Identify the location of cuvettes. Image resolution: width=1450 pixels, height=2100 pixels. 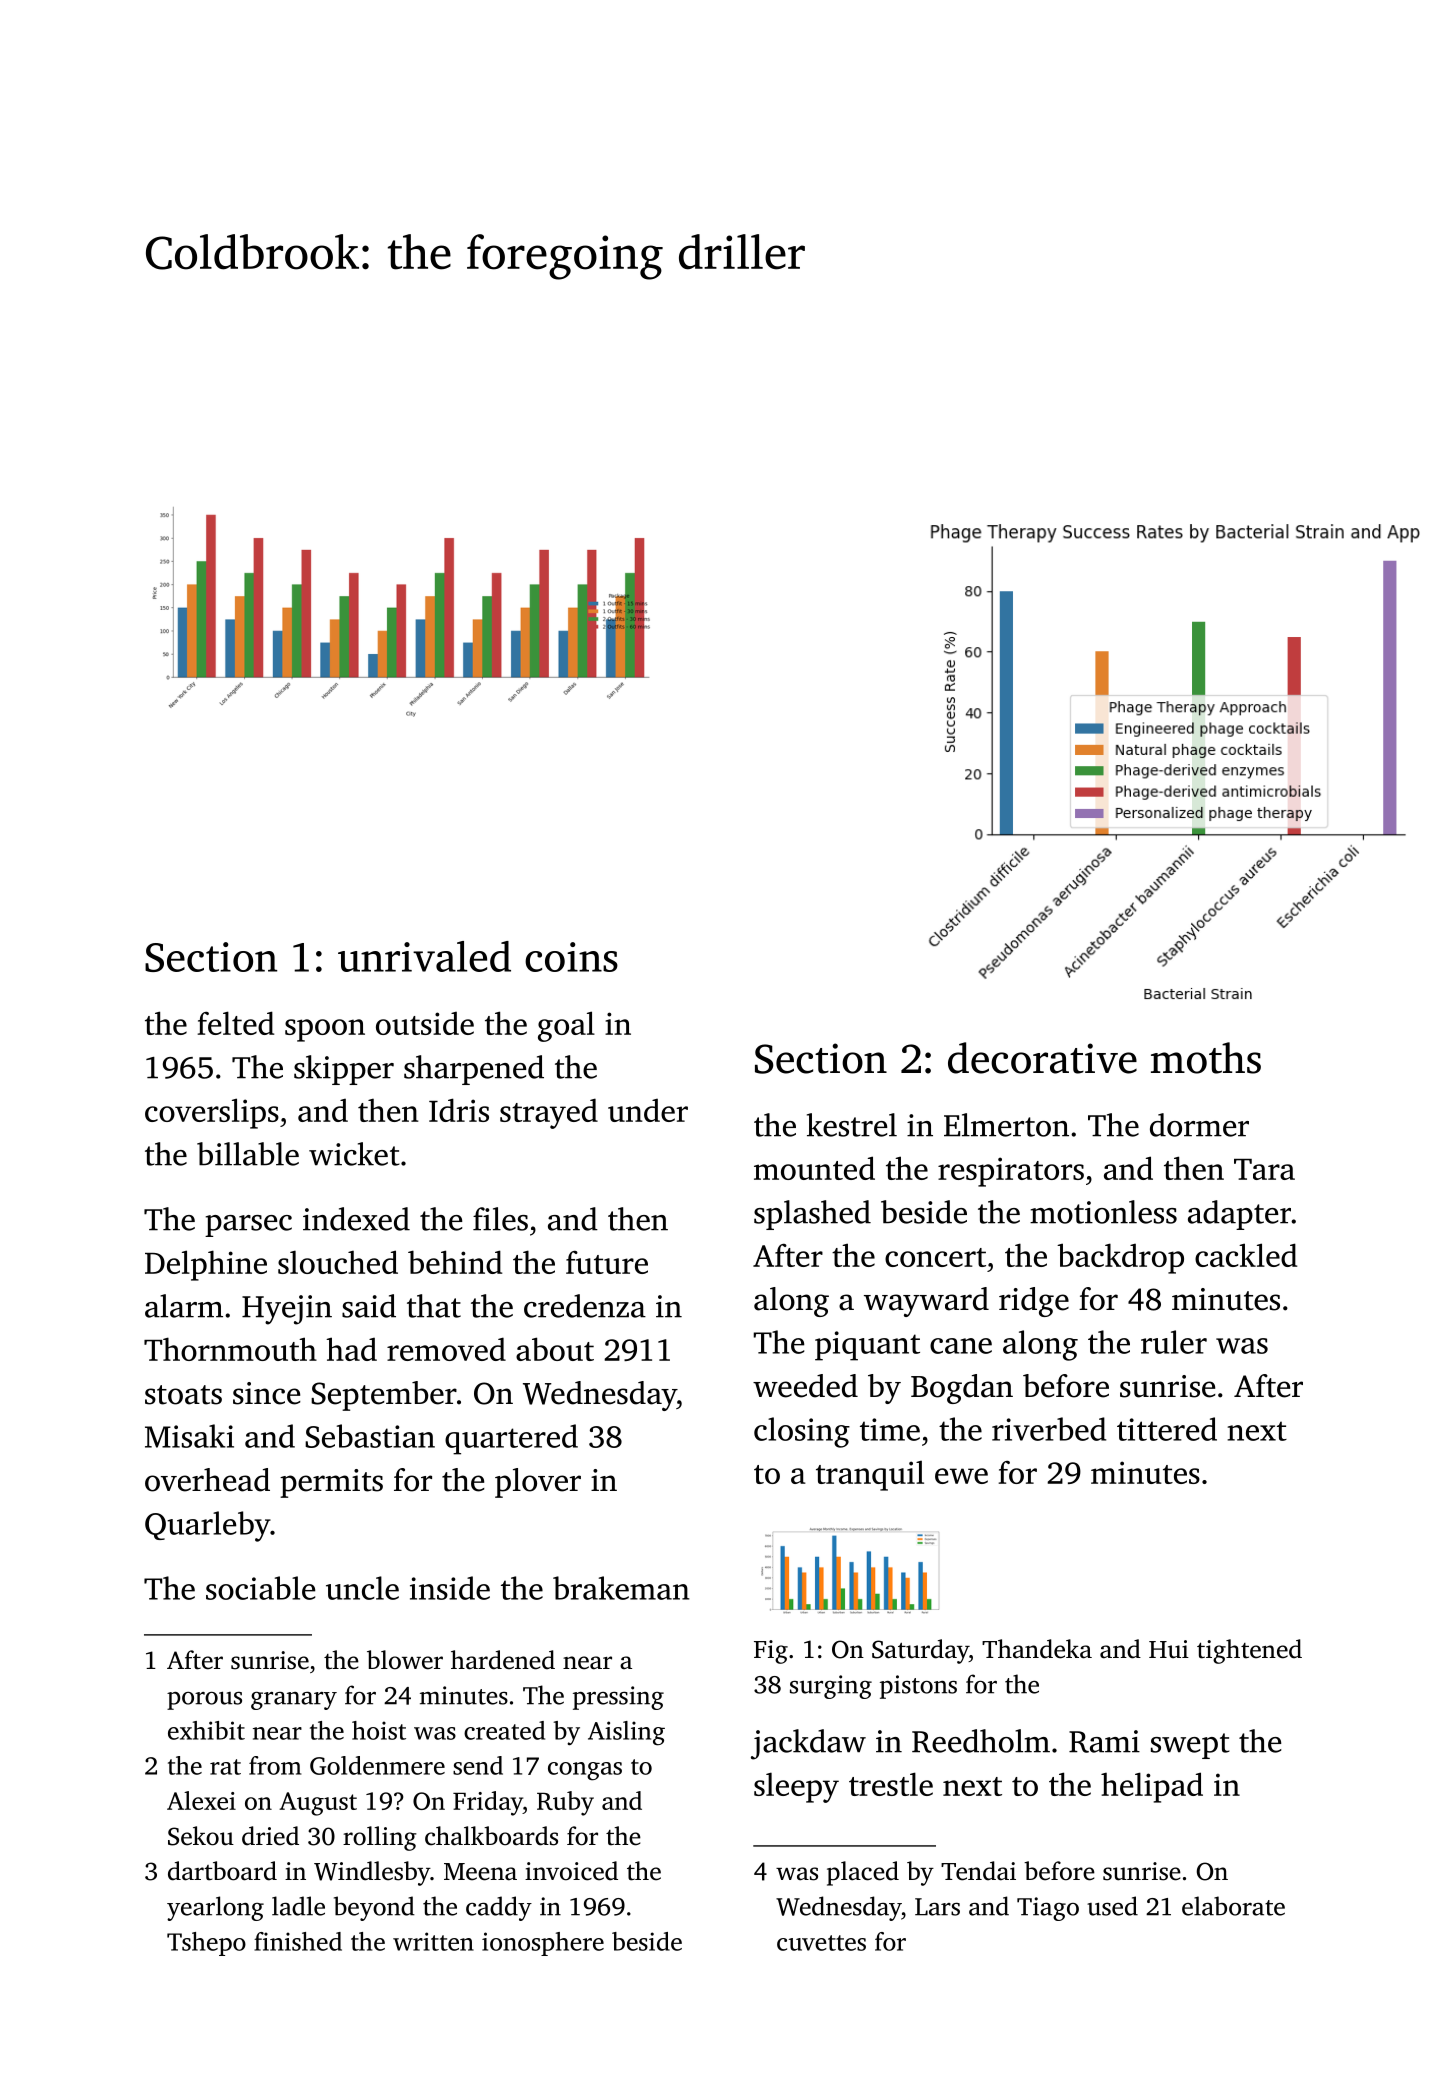
(821, 1943).
